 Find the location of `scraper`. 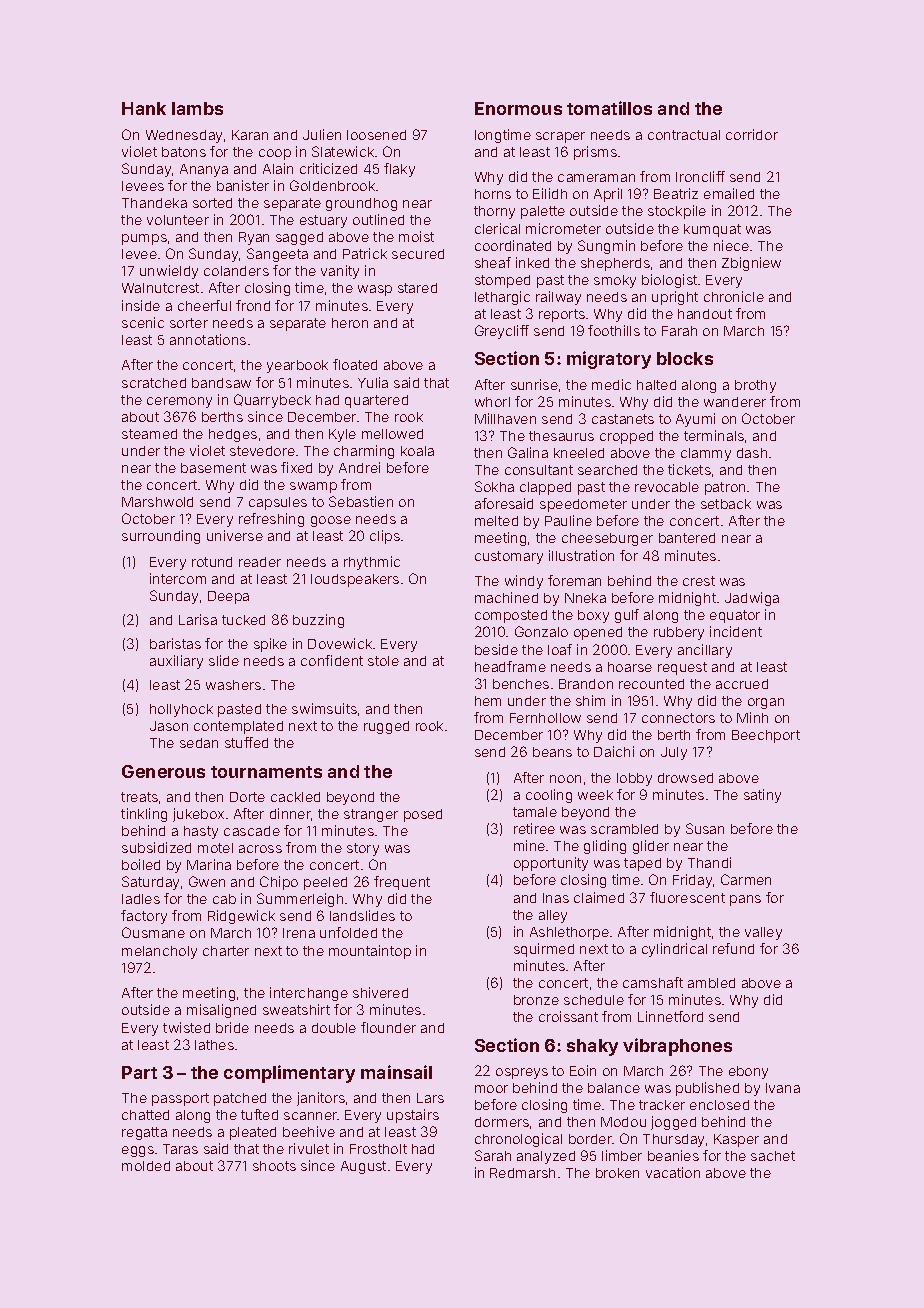

scraper is located at coordinates (560, 137).
